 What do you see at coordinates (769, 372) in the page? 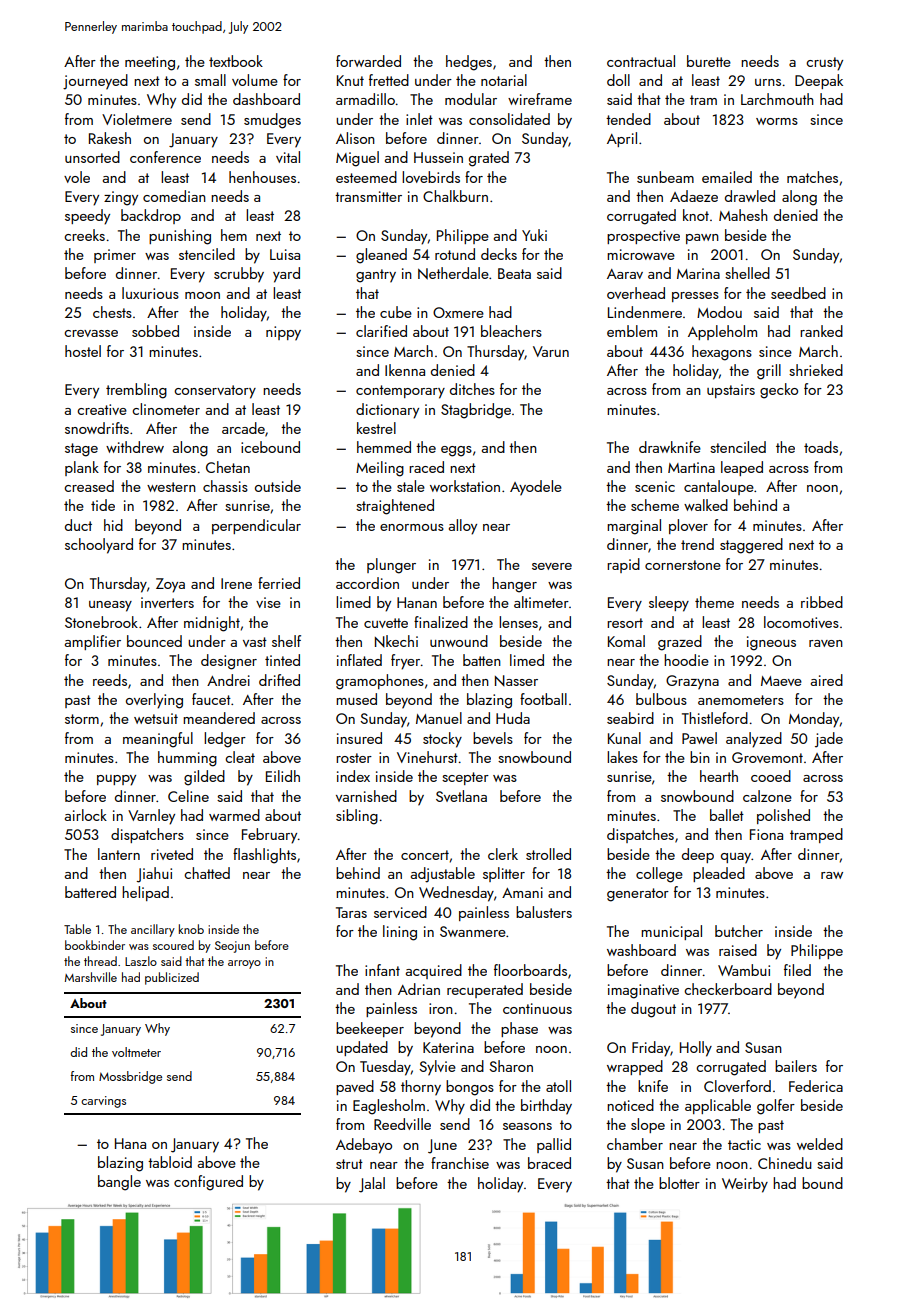
I see `grill` at bounding box center [769, 372].
